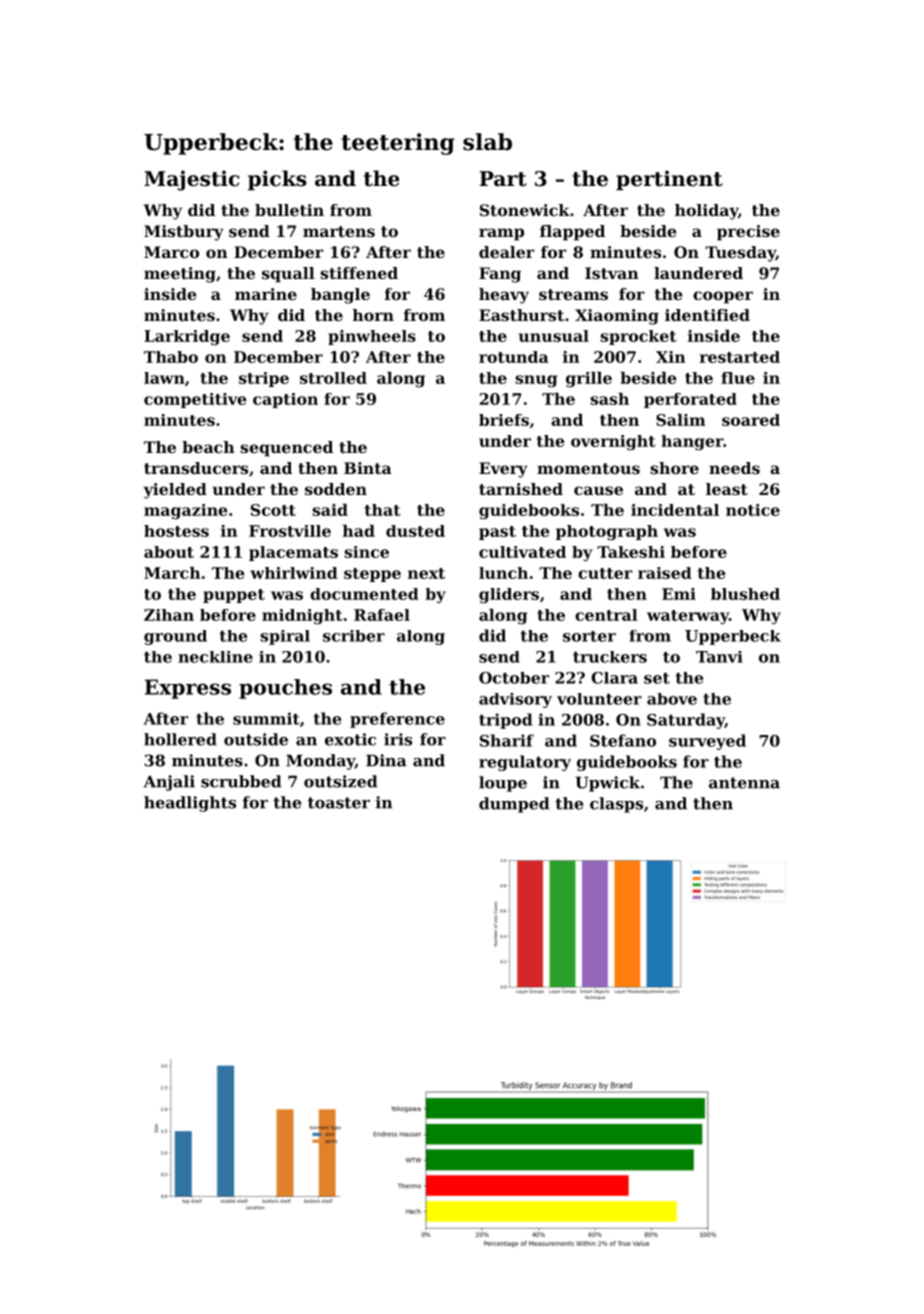 This document has height=1314, width=924. What do you see at coordinates (169, 552) in the document?
I see `about` at bounding box center [169, 552].
